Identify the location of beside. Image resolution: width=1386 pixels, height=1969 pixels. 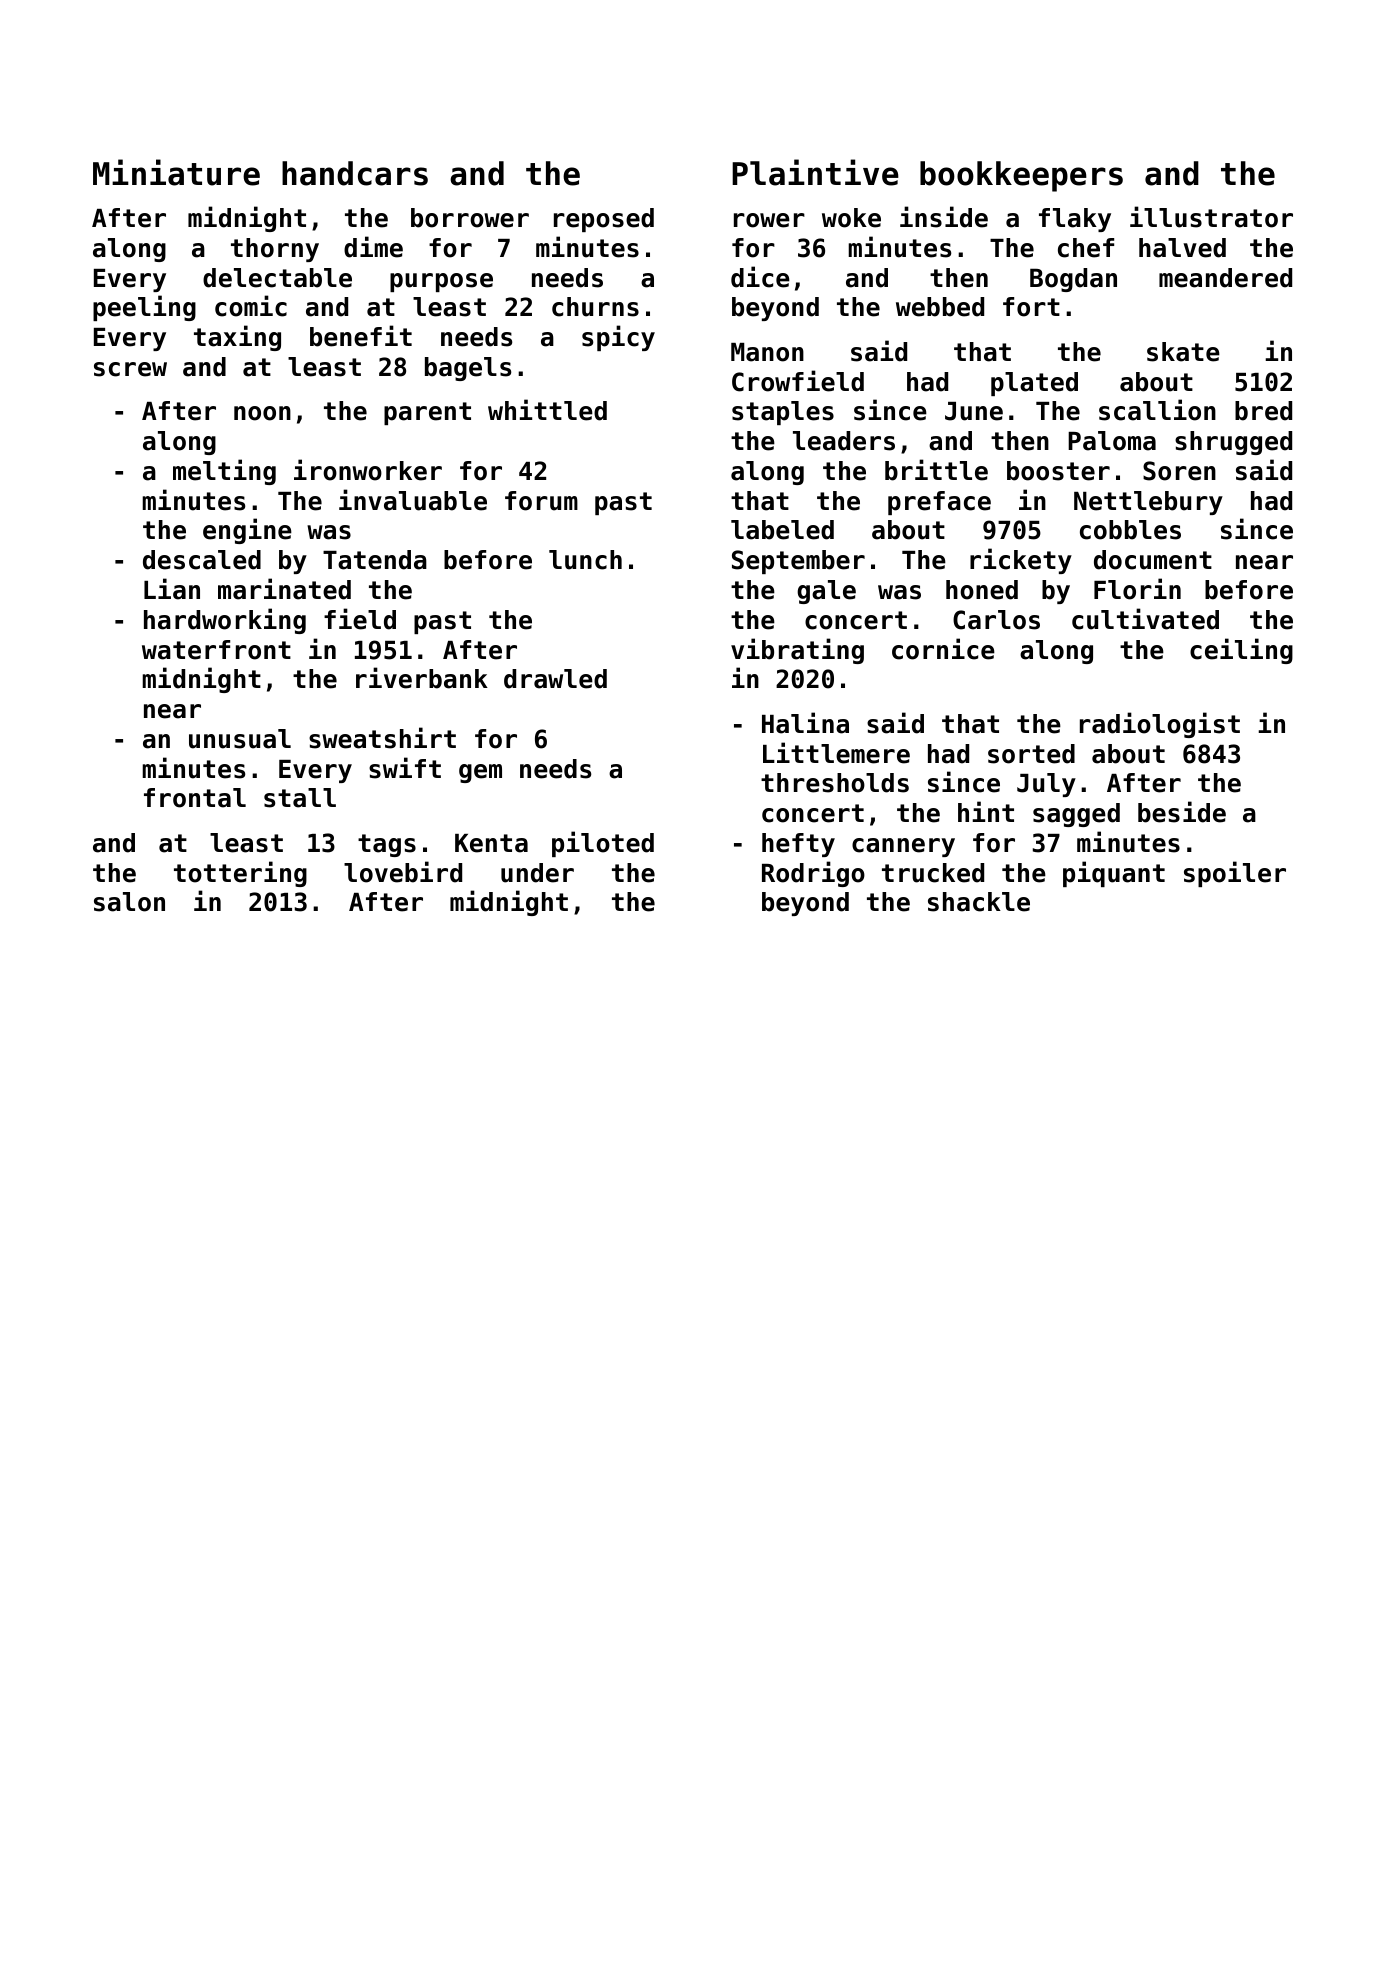
(1182, 812).
